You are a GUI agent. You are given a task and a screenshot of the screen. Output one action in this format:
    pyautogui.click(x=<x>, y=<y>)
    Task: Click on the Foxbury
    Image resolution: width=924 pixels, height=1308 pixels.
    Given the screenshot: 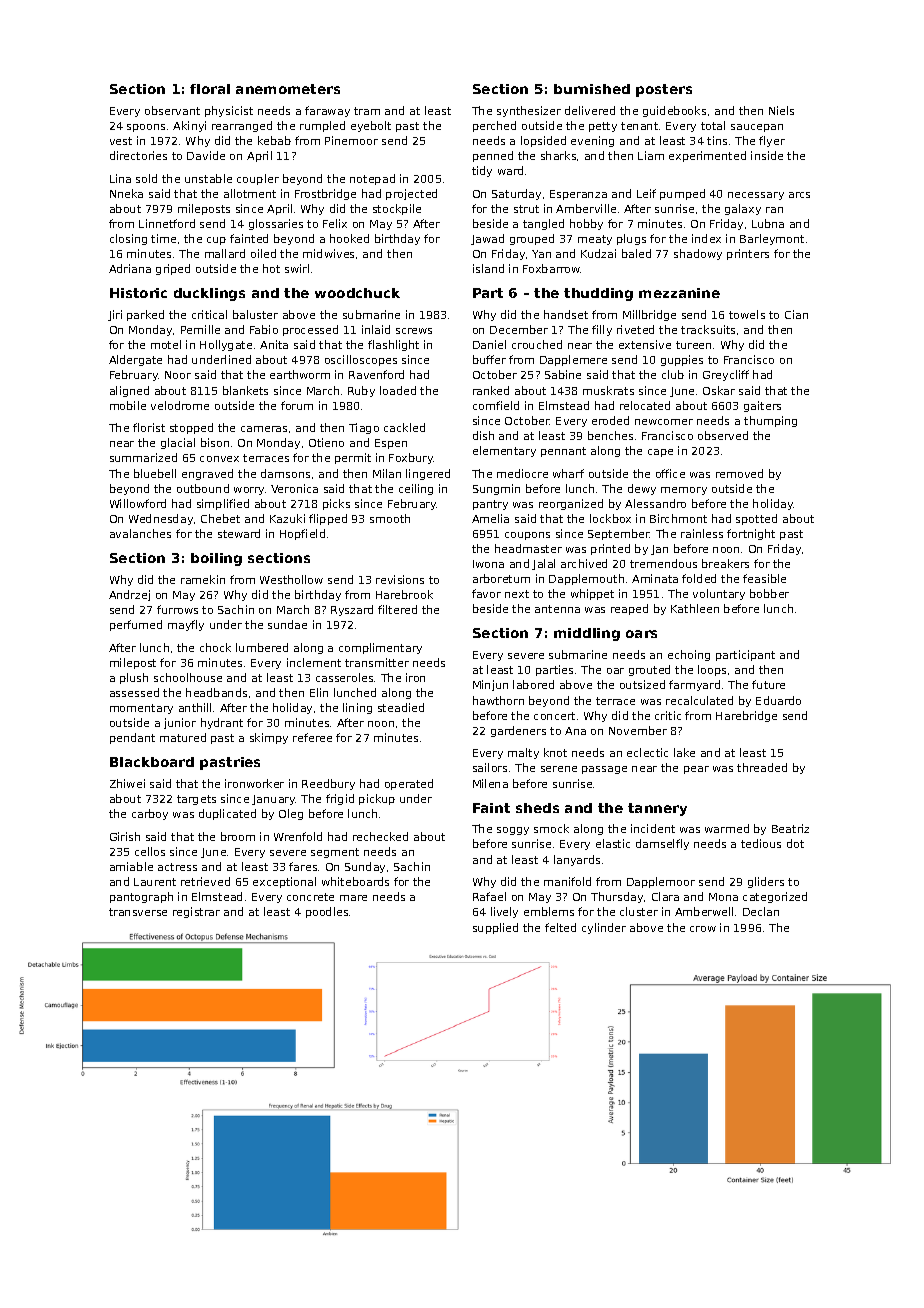 What is the action you would take?
    pyautogui.click(x=411, y=458)
